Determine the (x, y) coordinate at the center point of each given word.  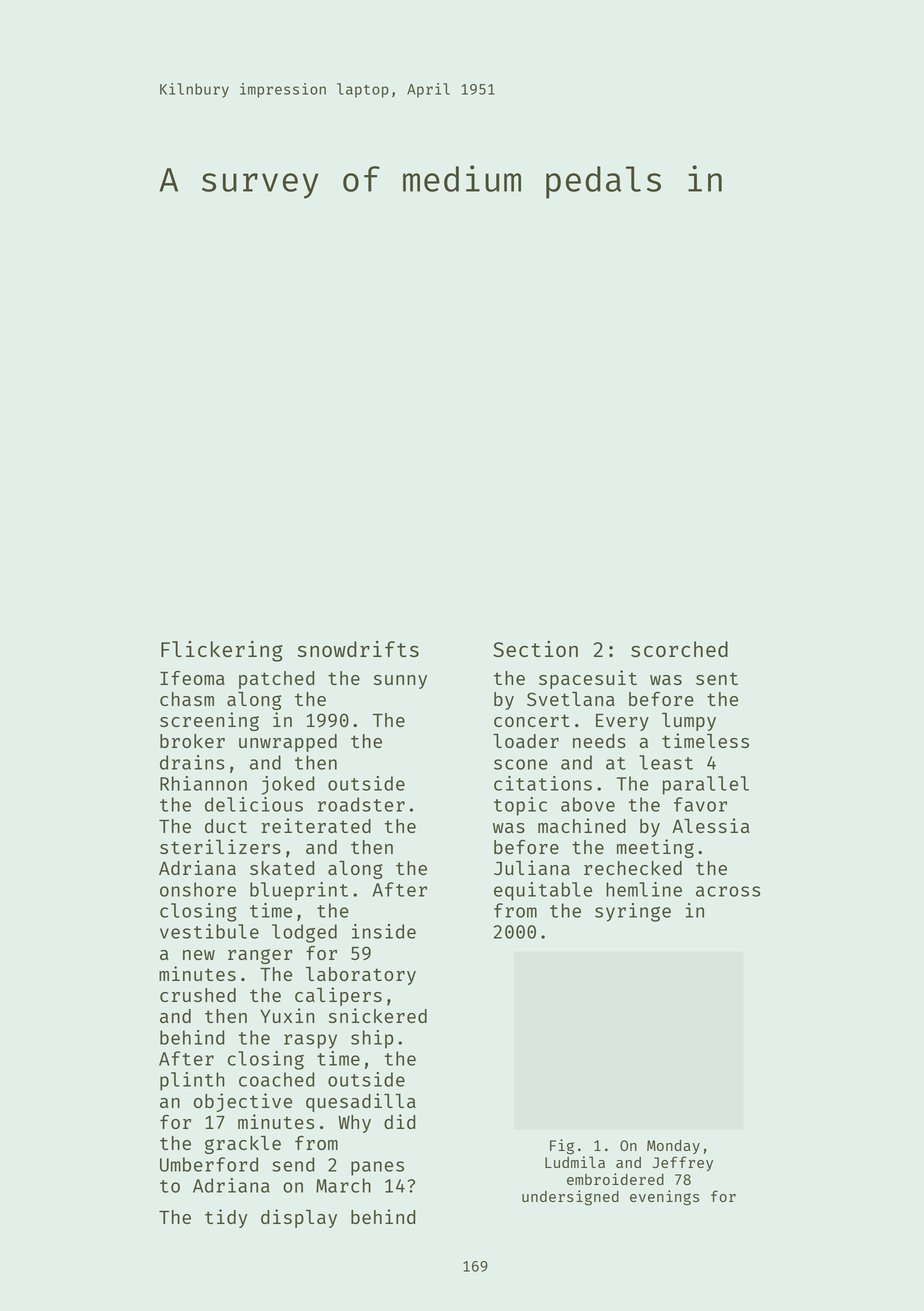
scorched (679, 649)
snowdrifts (358, 649)
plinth (192, 1081)
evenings (664, 1198)
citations (543, 783)
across (728, 891)
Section (535, 649)
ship (372, 1039)
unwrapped (288, 743)
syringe (633, 912)
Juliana (532, 867)
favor (700, 804)
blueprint (299, 891)
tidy (226, 1218)
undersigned (570, 1198)
